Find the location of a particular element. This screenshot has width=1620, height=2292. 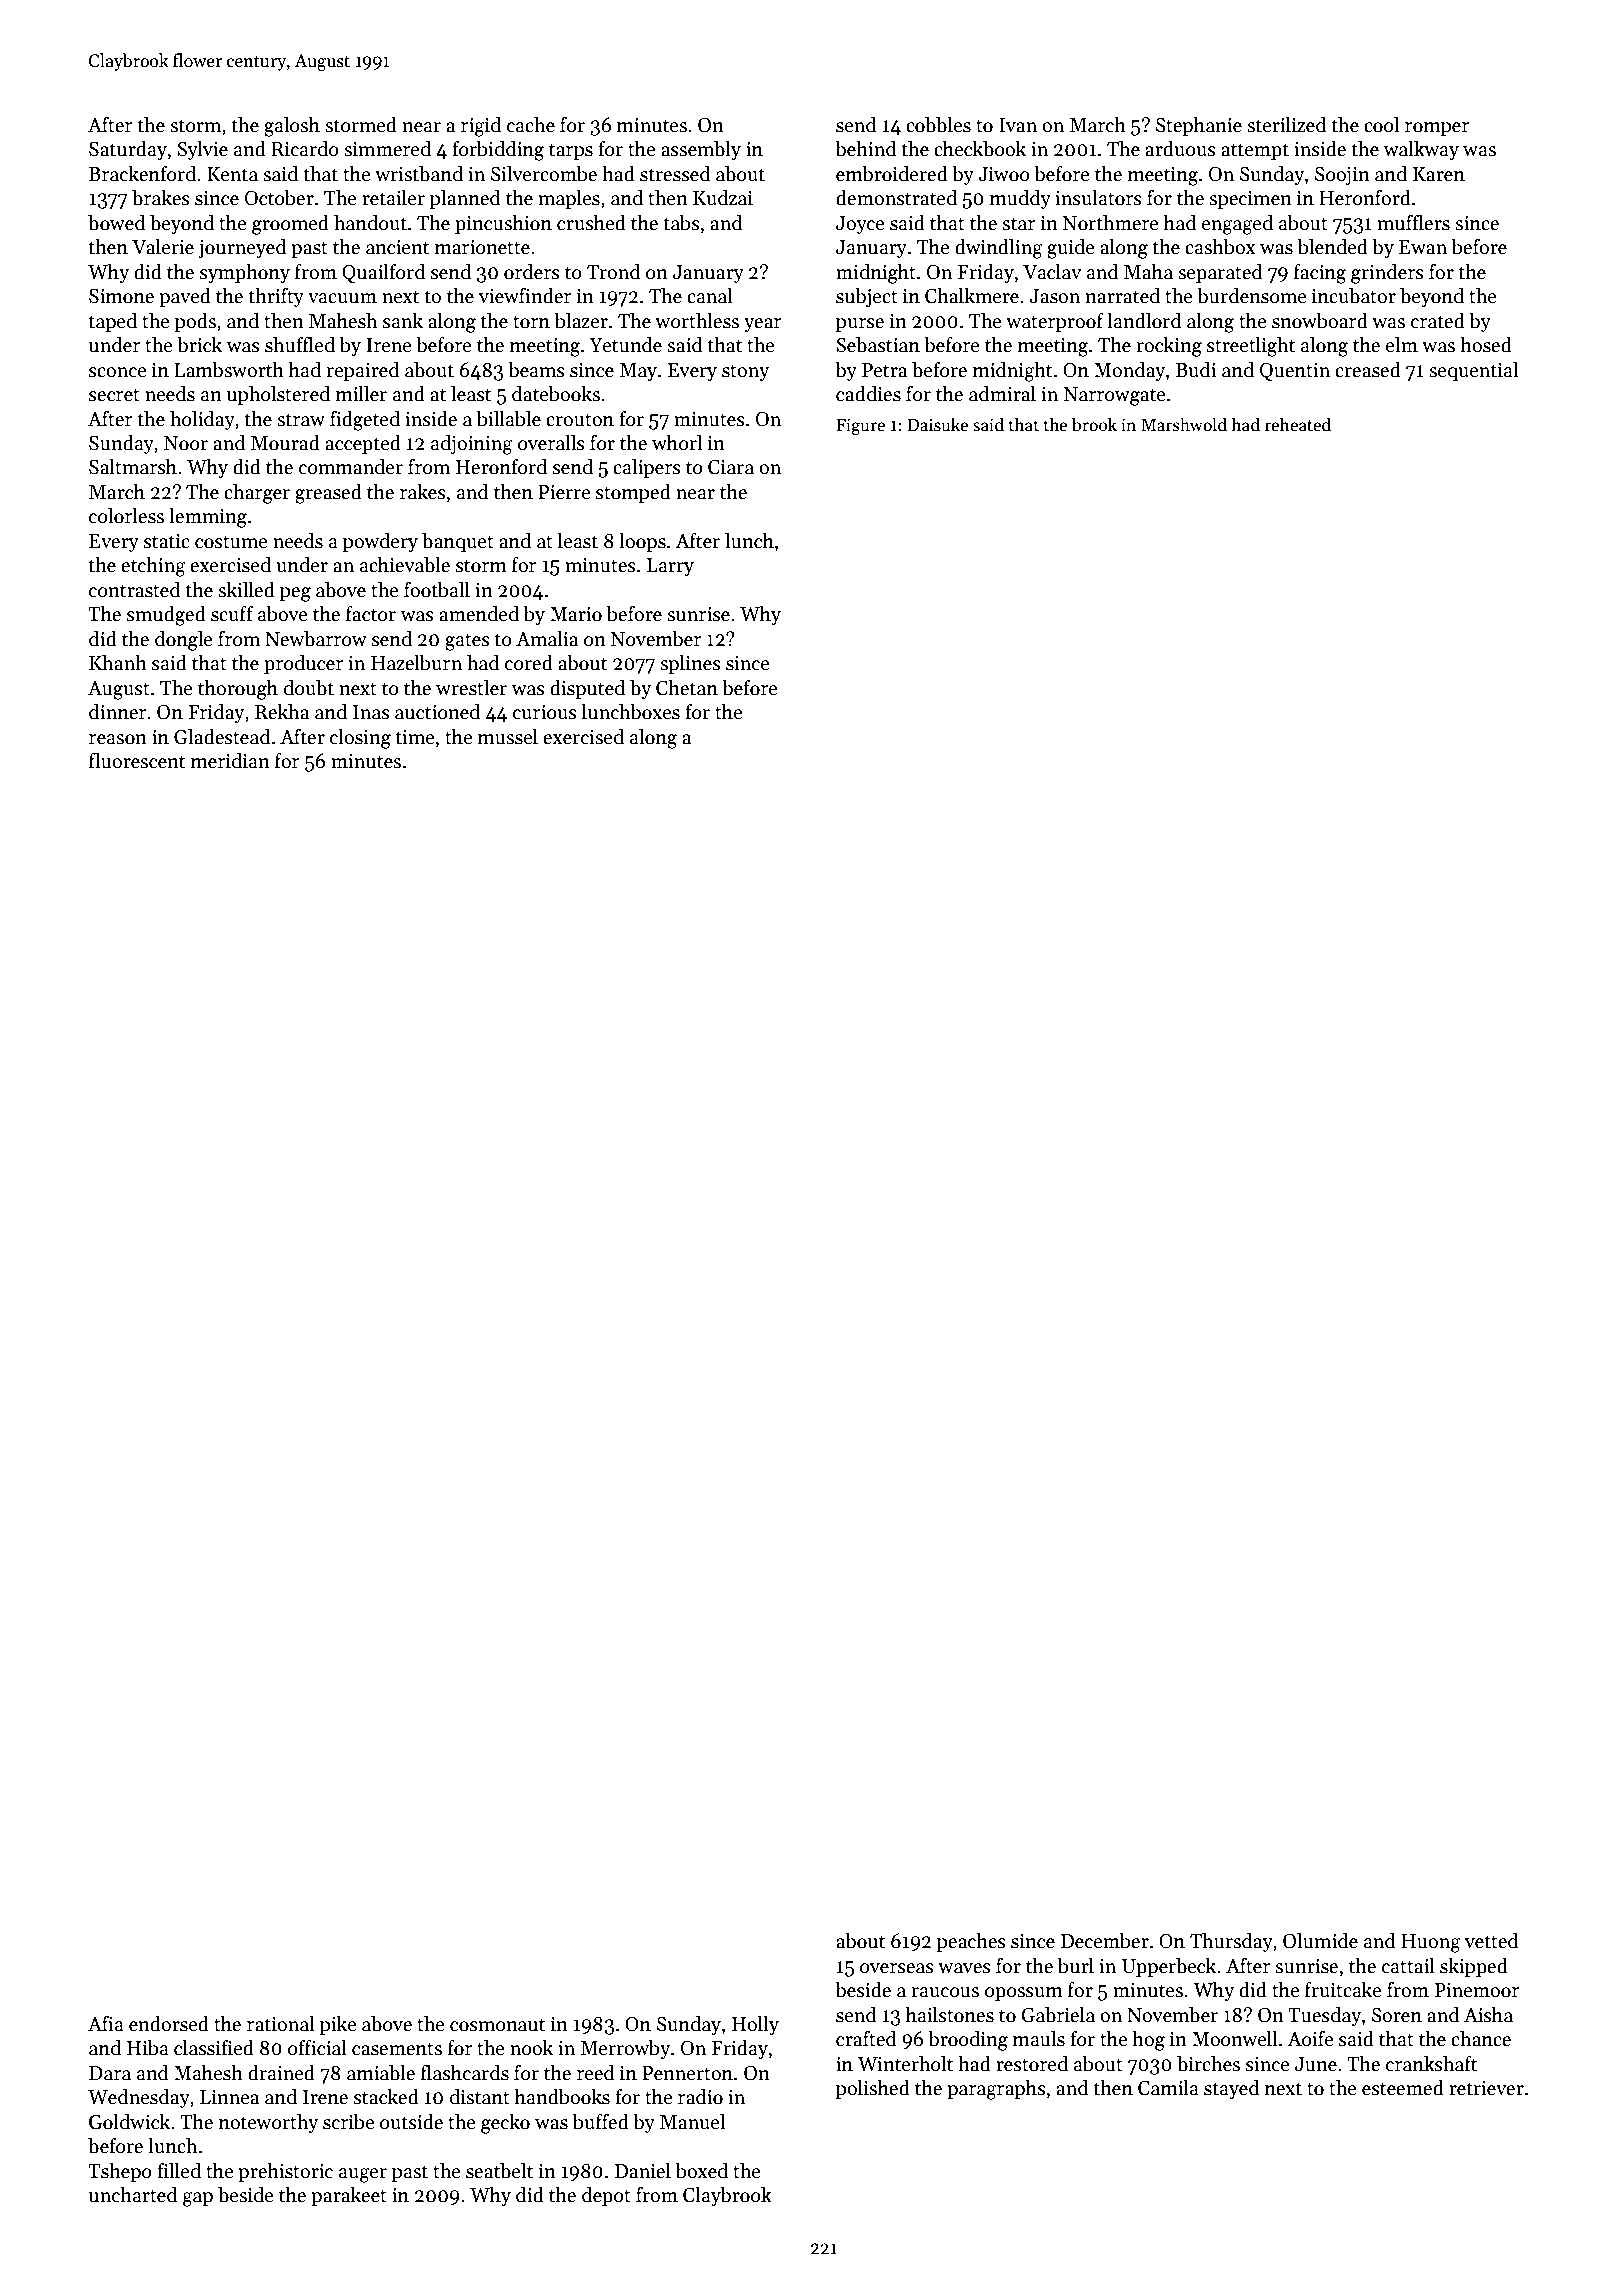

gap is located at coordinates (198, 2199).
